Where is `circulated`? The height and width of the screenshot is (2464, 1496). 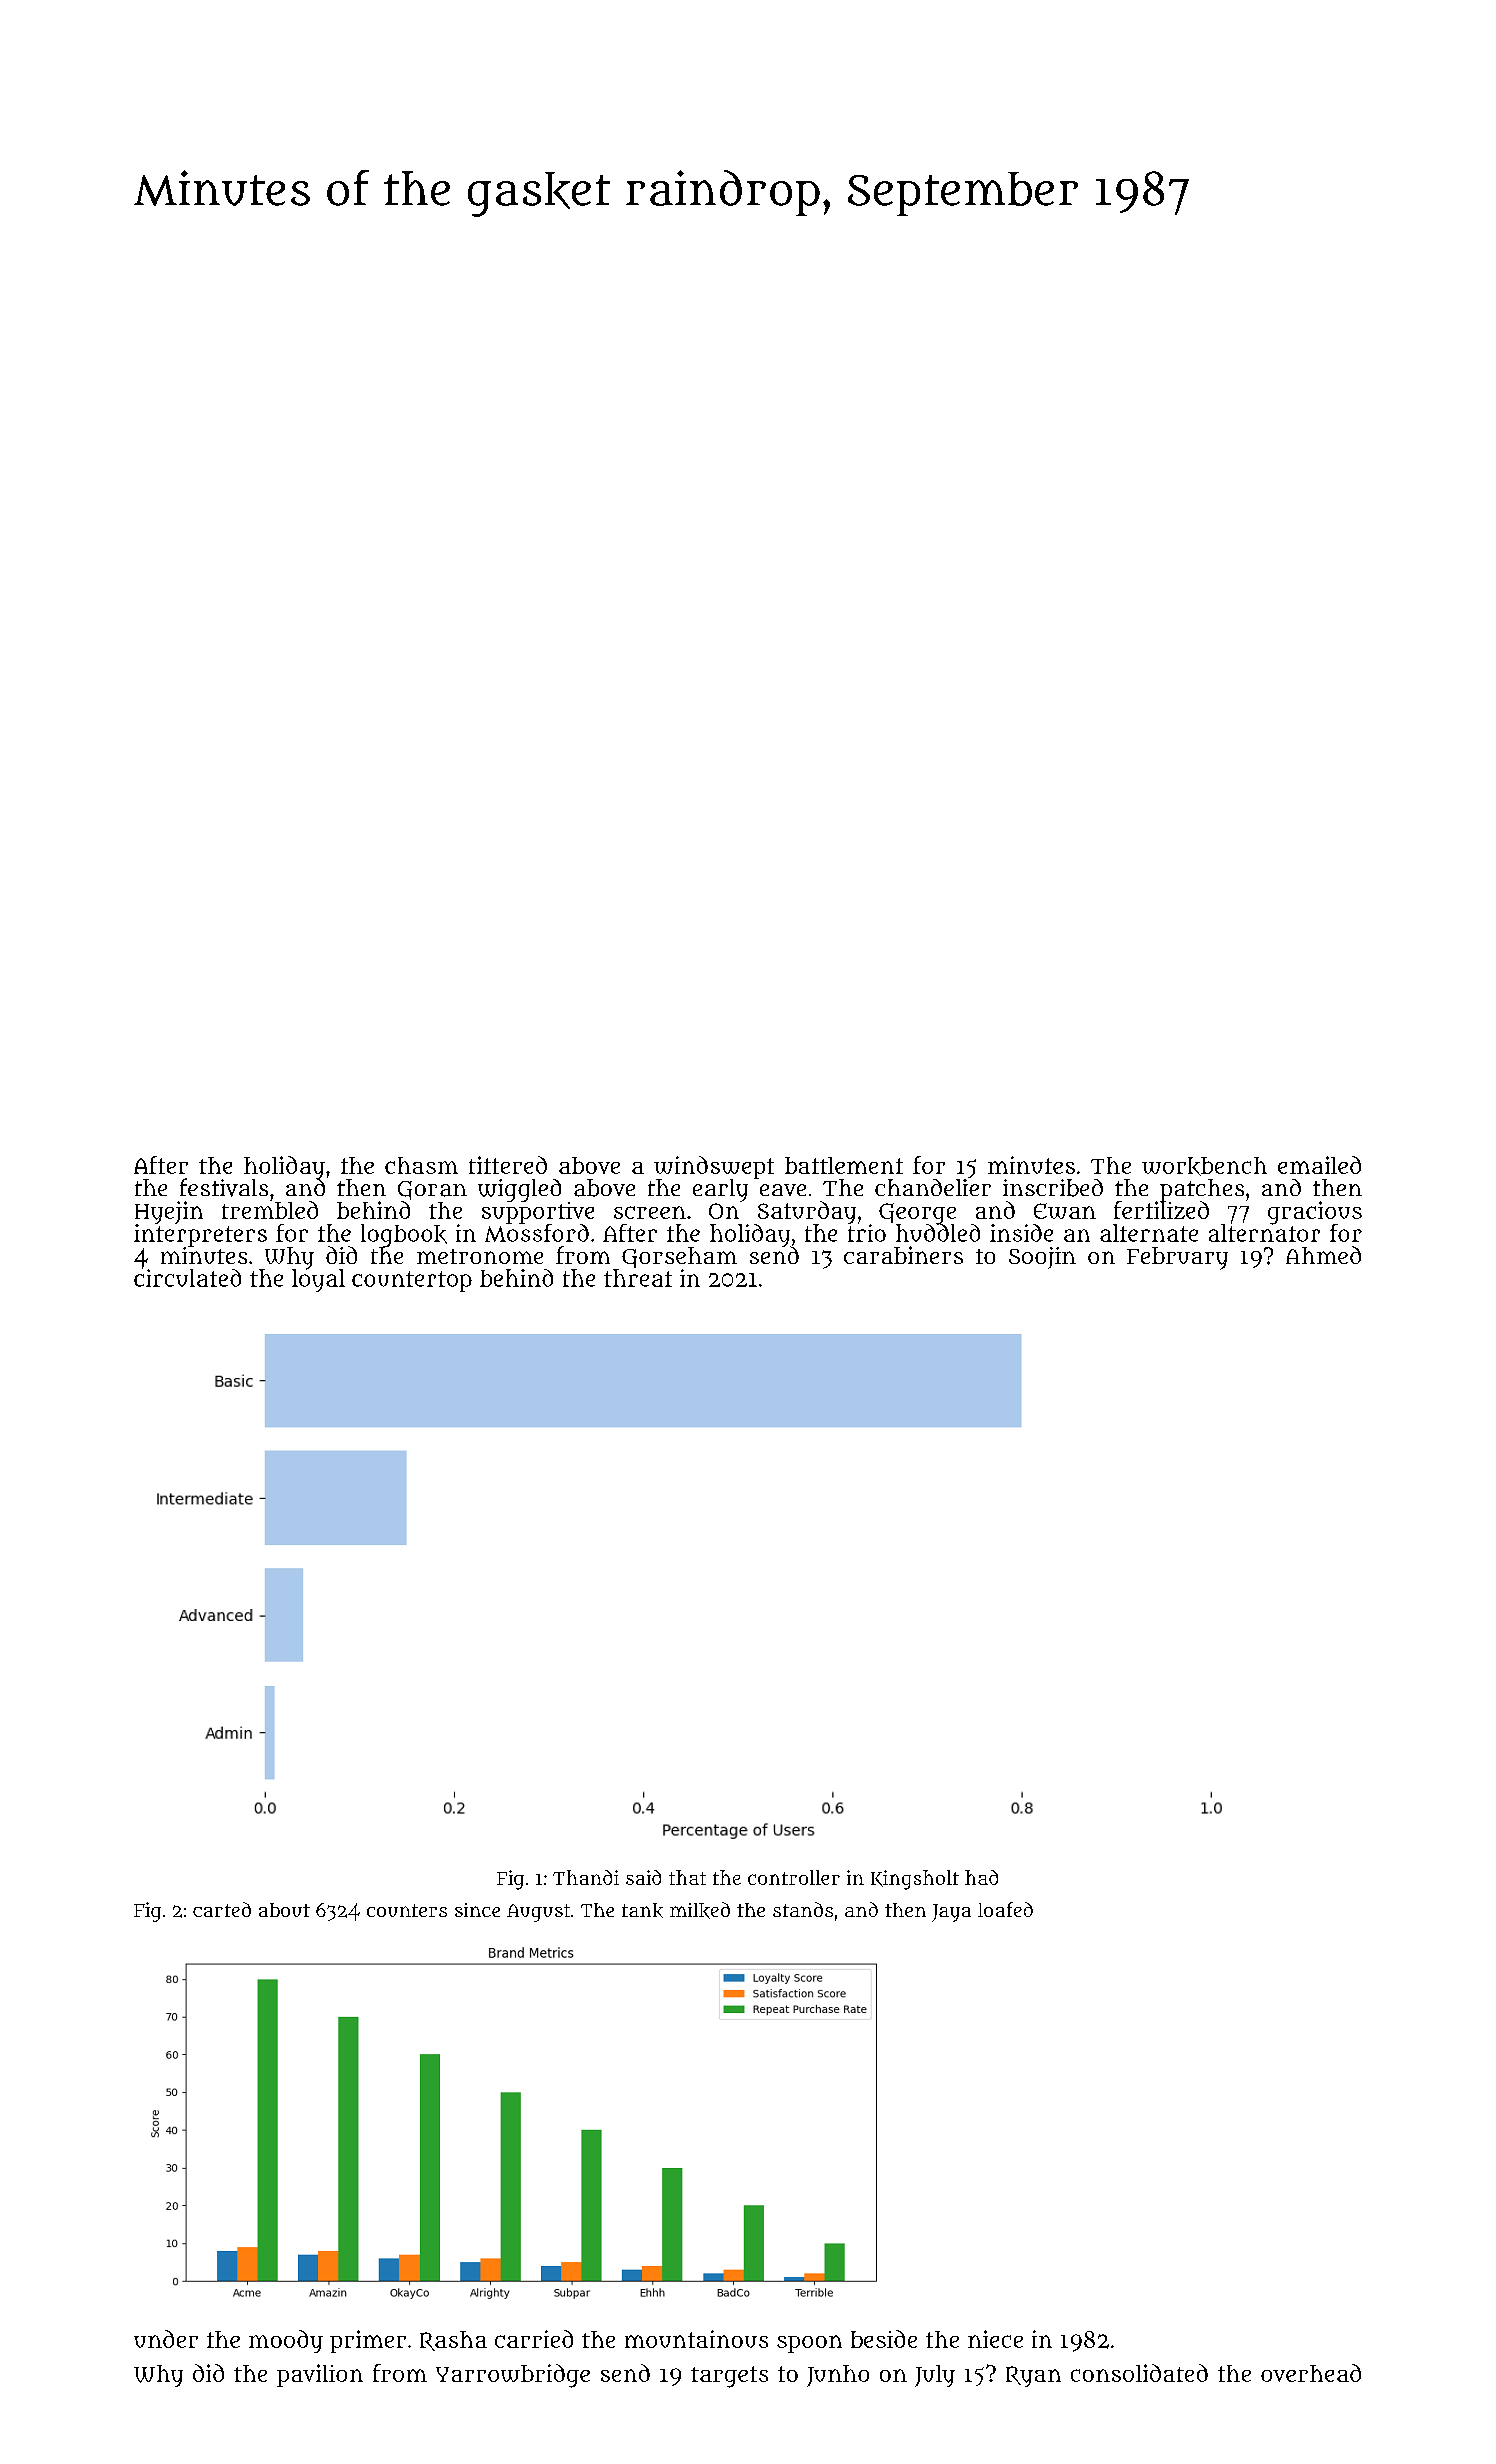
circulated is located at coordinates (187, 1278).
